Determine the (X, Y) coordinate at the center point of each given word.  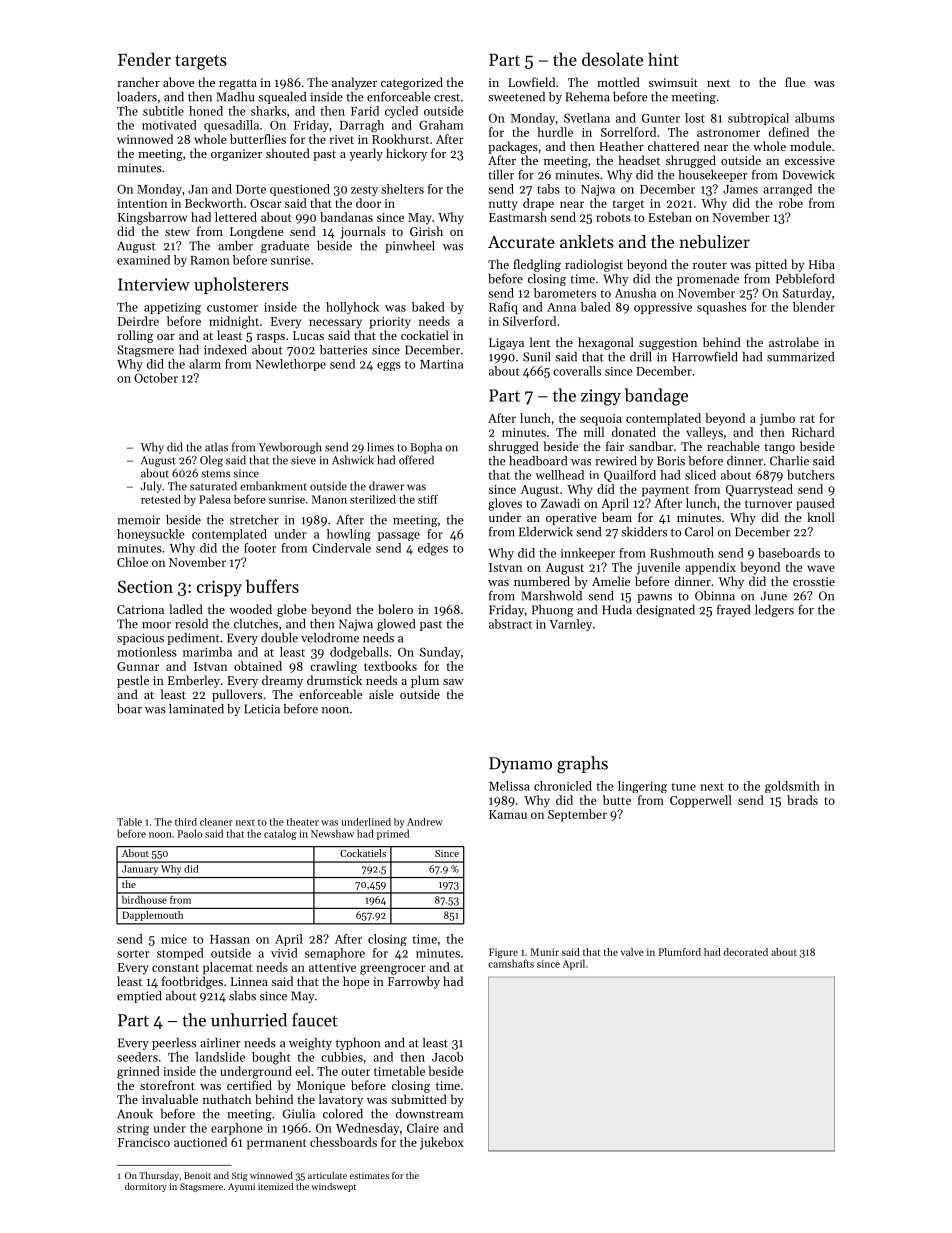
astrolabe (794, 342)
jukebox (442, 1143)
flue (795, 82)
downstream (429, 1114)
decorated (746, 952)
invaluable (170, 1099)
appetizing (172, 309)
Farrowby (414, 982)
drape (538, 204)
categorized (412, 83)
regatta (238, 84)
